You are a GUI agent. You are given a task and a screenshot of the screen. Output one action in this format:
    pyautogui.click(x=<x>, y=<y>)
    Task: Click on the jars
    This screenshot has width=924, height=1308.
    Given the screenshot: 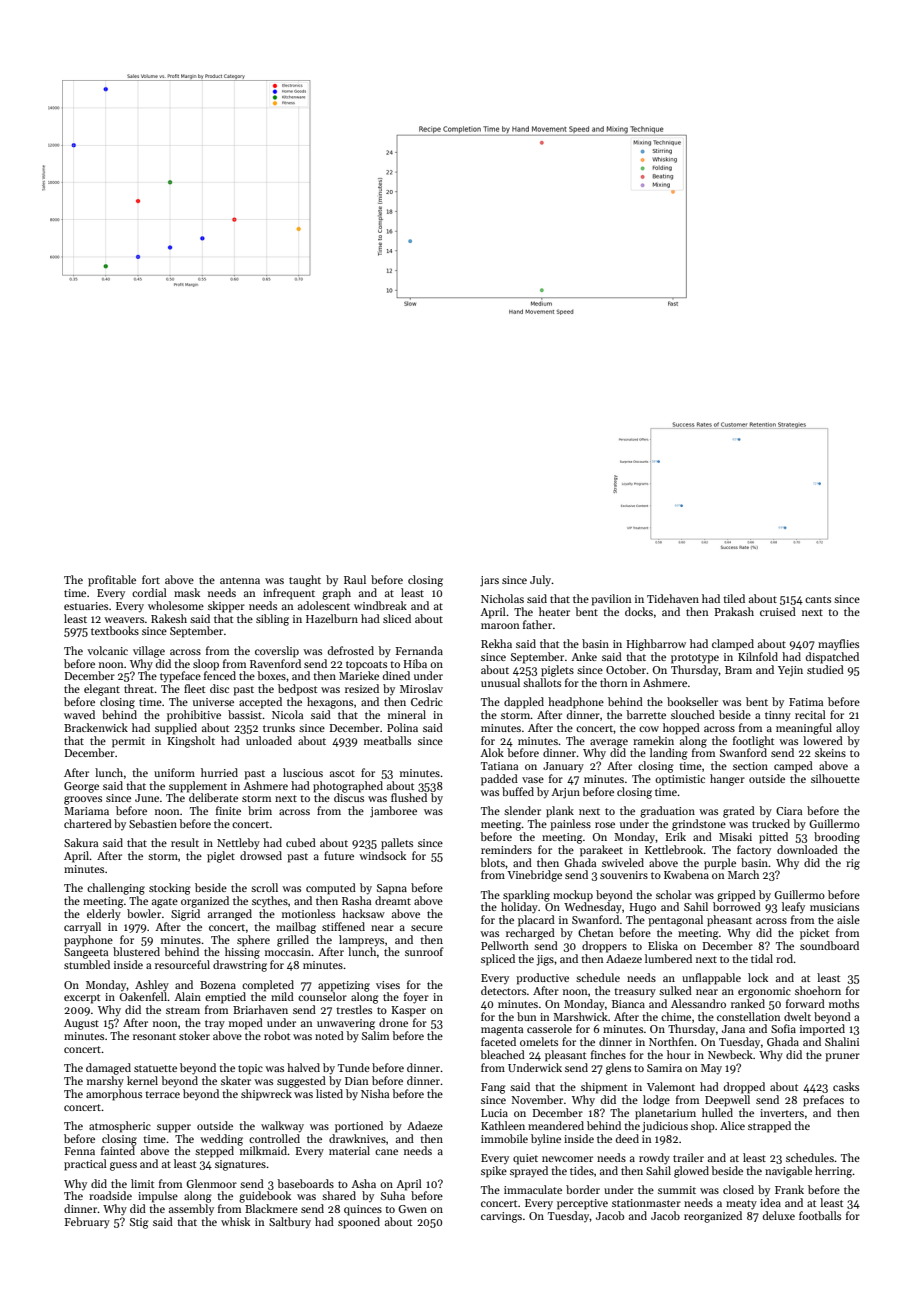 What is the action you would take?
    pyautogui.click(x=489, y=581)
